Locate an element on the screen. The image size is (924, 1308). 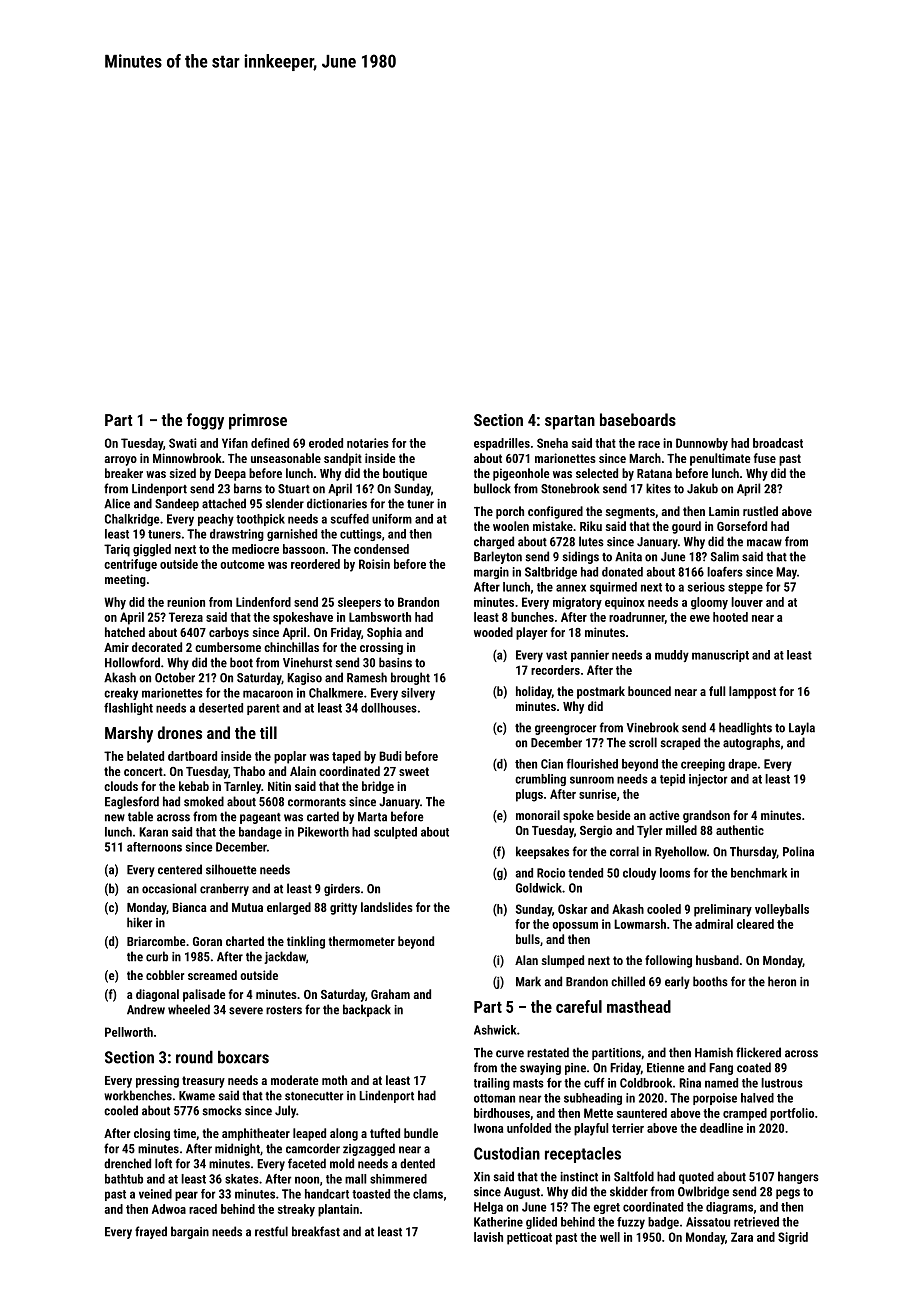
milled is located at coordinates (681, 830).
